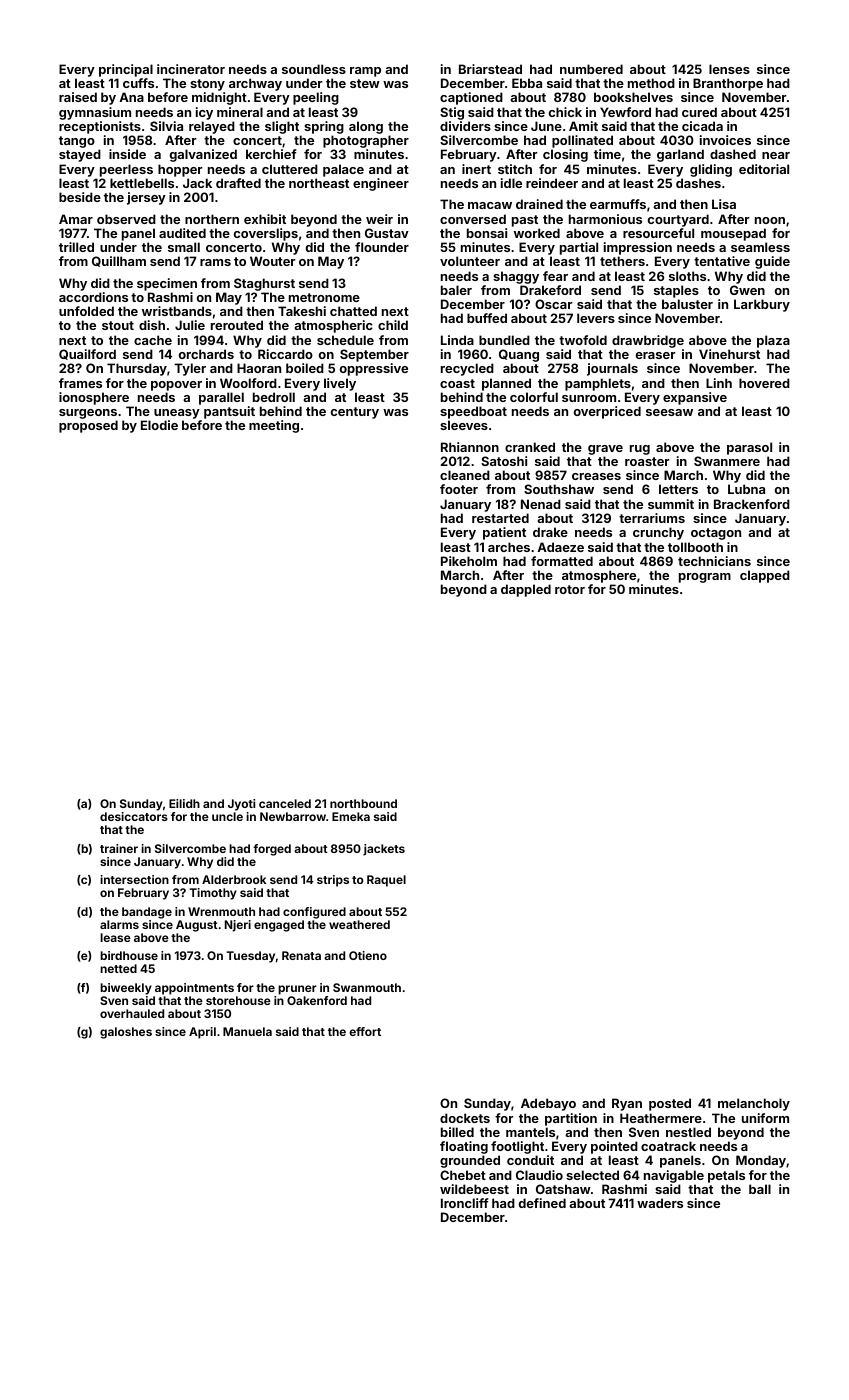 The width and height of the screenshot is (849, 1400). What do you see at coordinates (367, 987) in the screenshot?
I see `Swanmouth` at bounding box center [367, 987].
